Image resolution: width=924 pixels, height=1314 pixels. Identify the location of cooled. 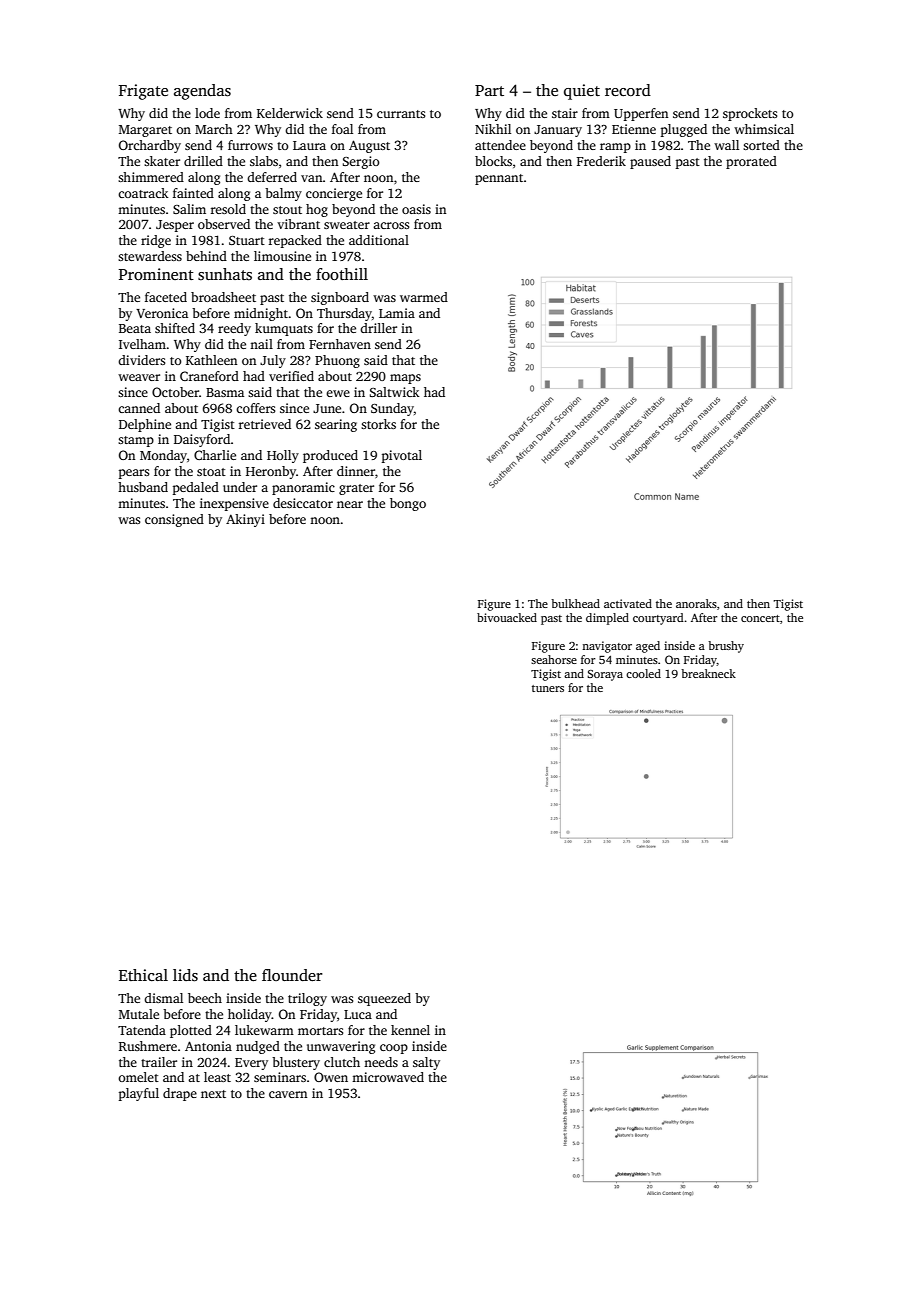
(643, 673).
